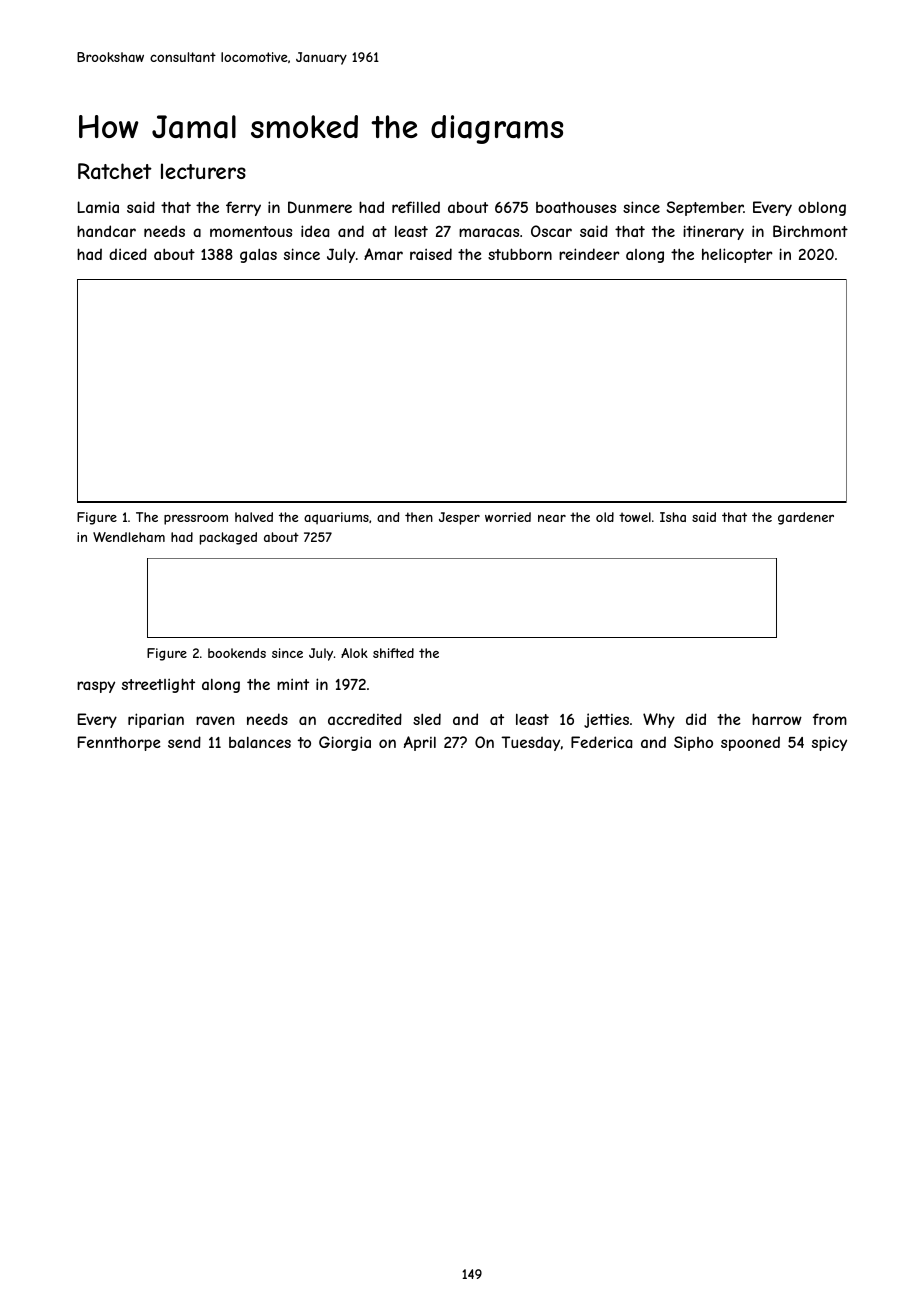  What do you see at coordinates (237, 653) in the screenshot?
I see `bookends` at bounding box center [237, 653].
